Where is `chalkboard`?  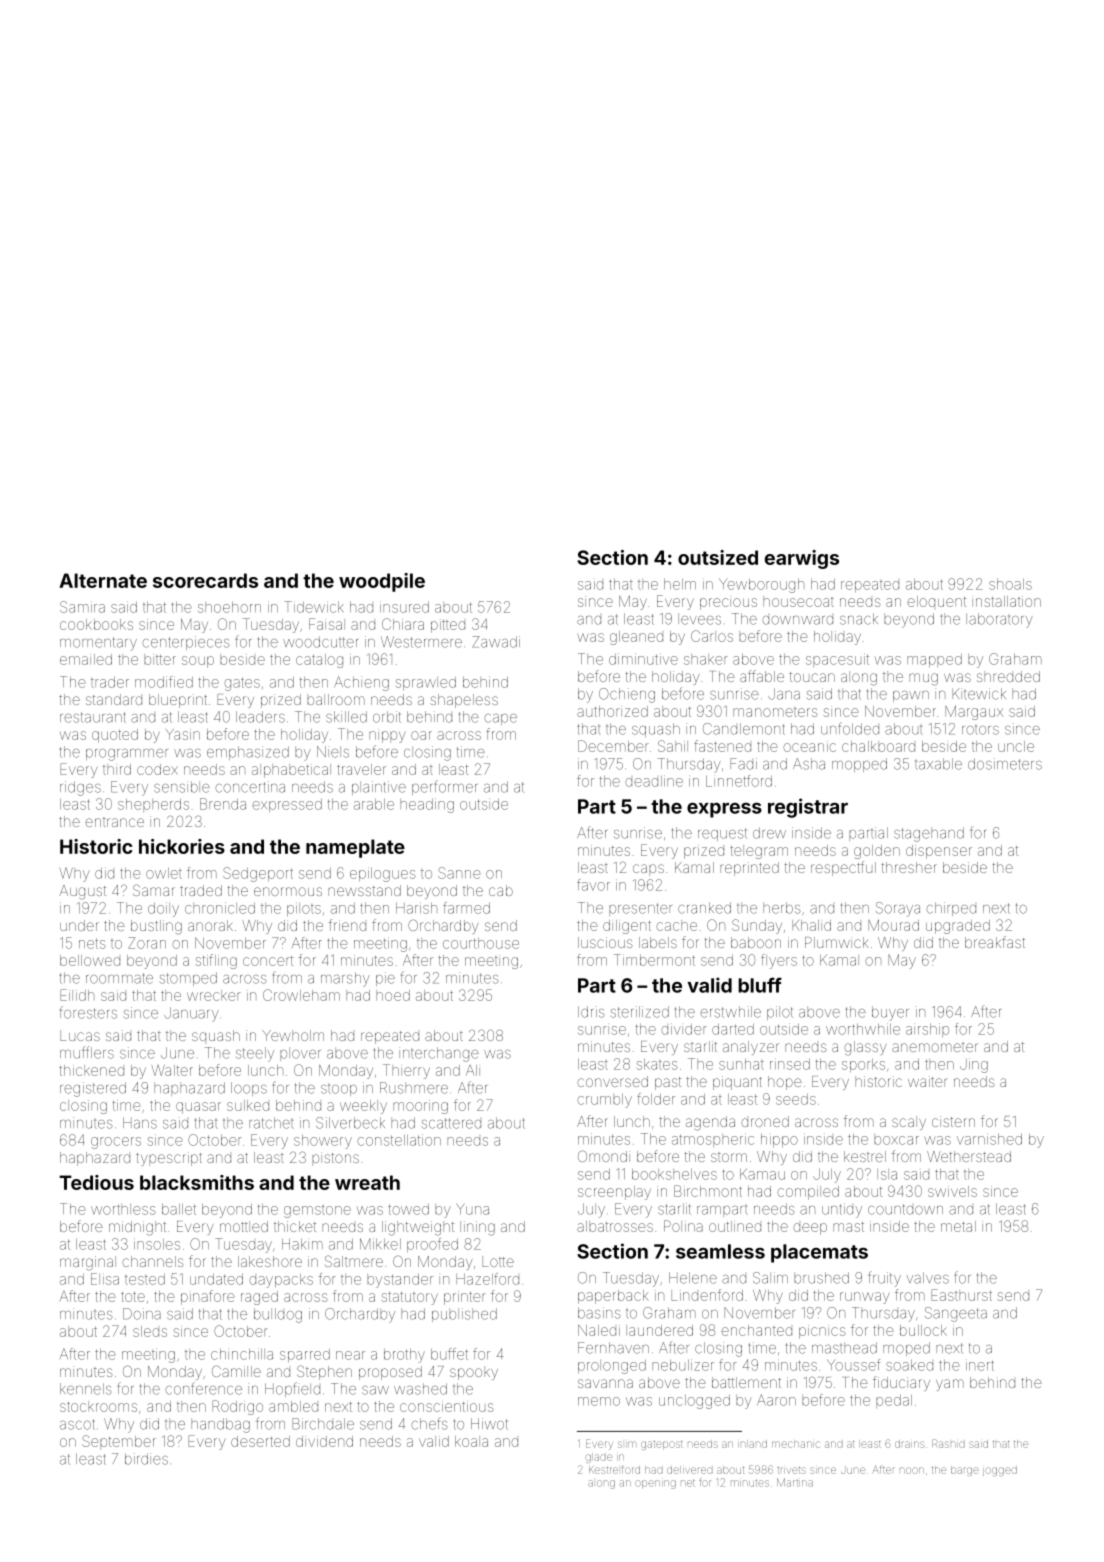
chalkboard is located at coordinates (878, 746).
